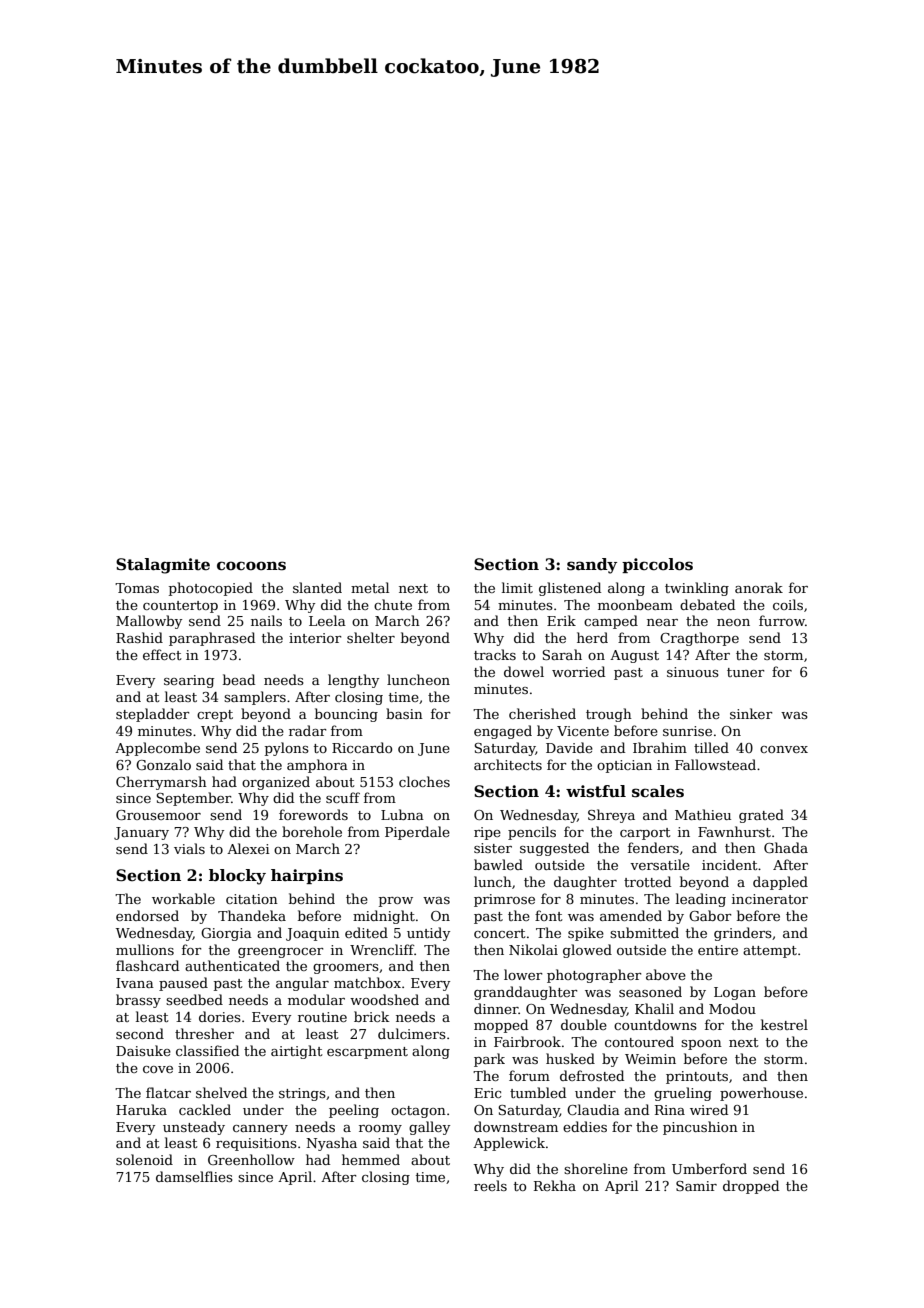  What do you see at coordinates (696, 1186) in the document?
I see `Samir` at bounding box center [696, 1186].
